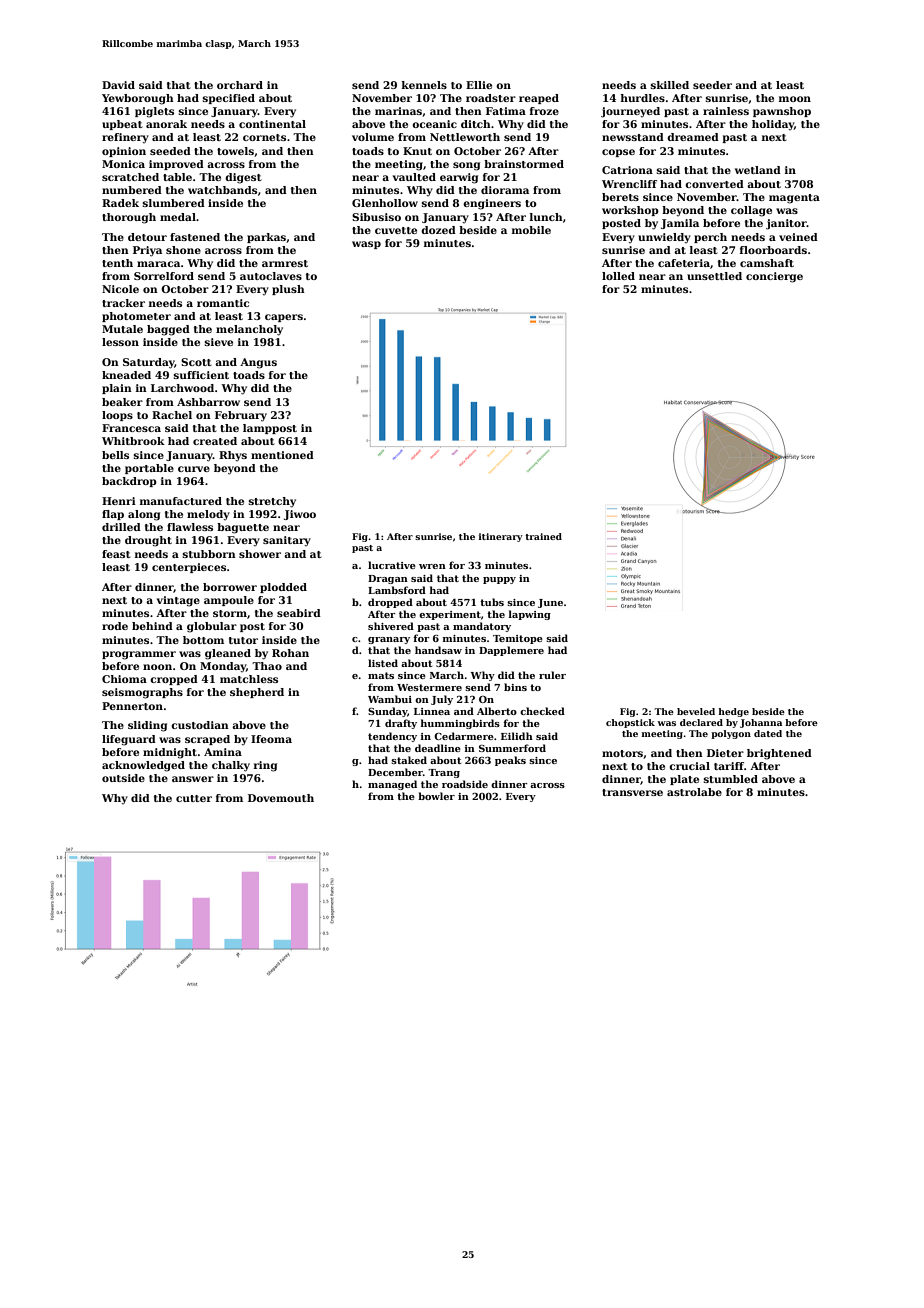 The width and height of the screenshot is (924, 1308). I want to click on beveled, so click(696, 711).
